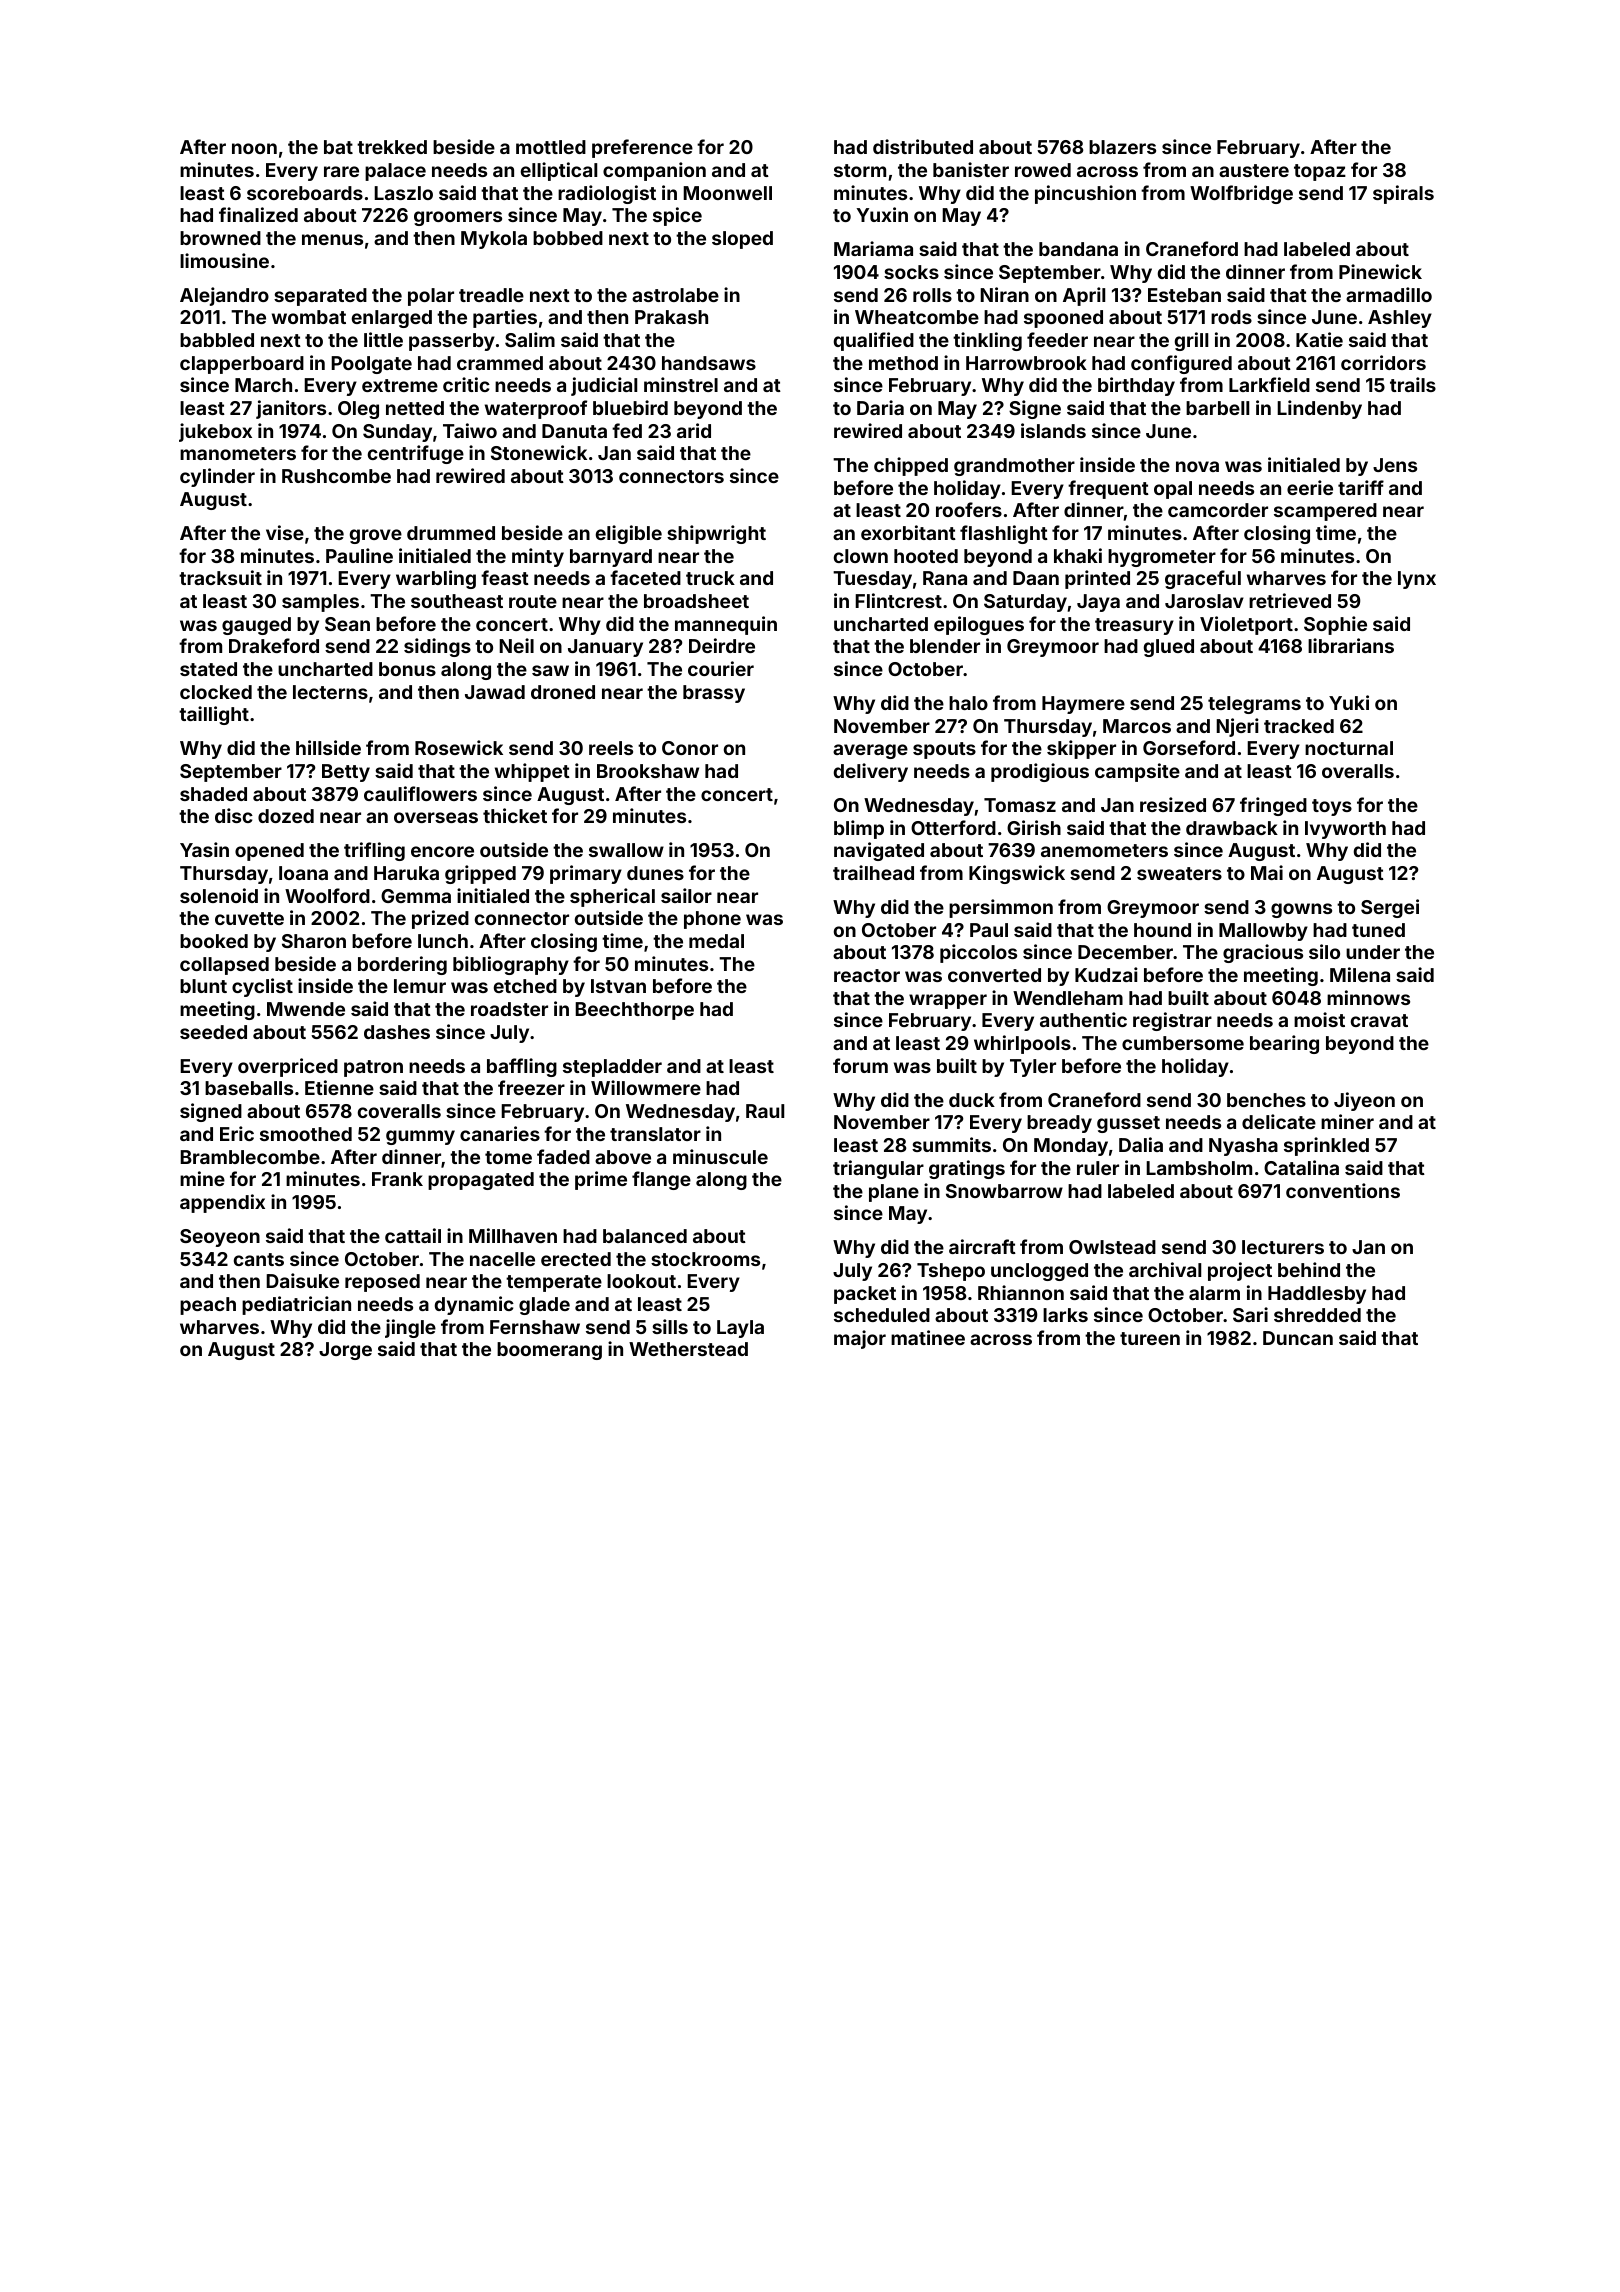 This screenshot has width=1620, height=2292. What do you see at coordinates (688, 1349) in the screenshot?
I see `Wetherstead` at bounding box center [688, 1349].
